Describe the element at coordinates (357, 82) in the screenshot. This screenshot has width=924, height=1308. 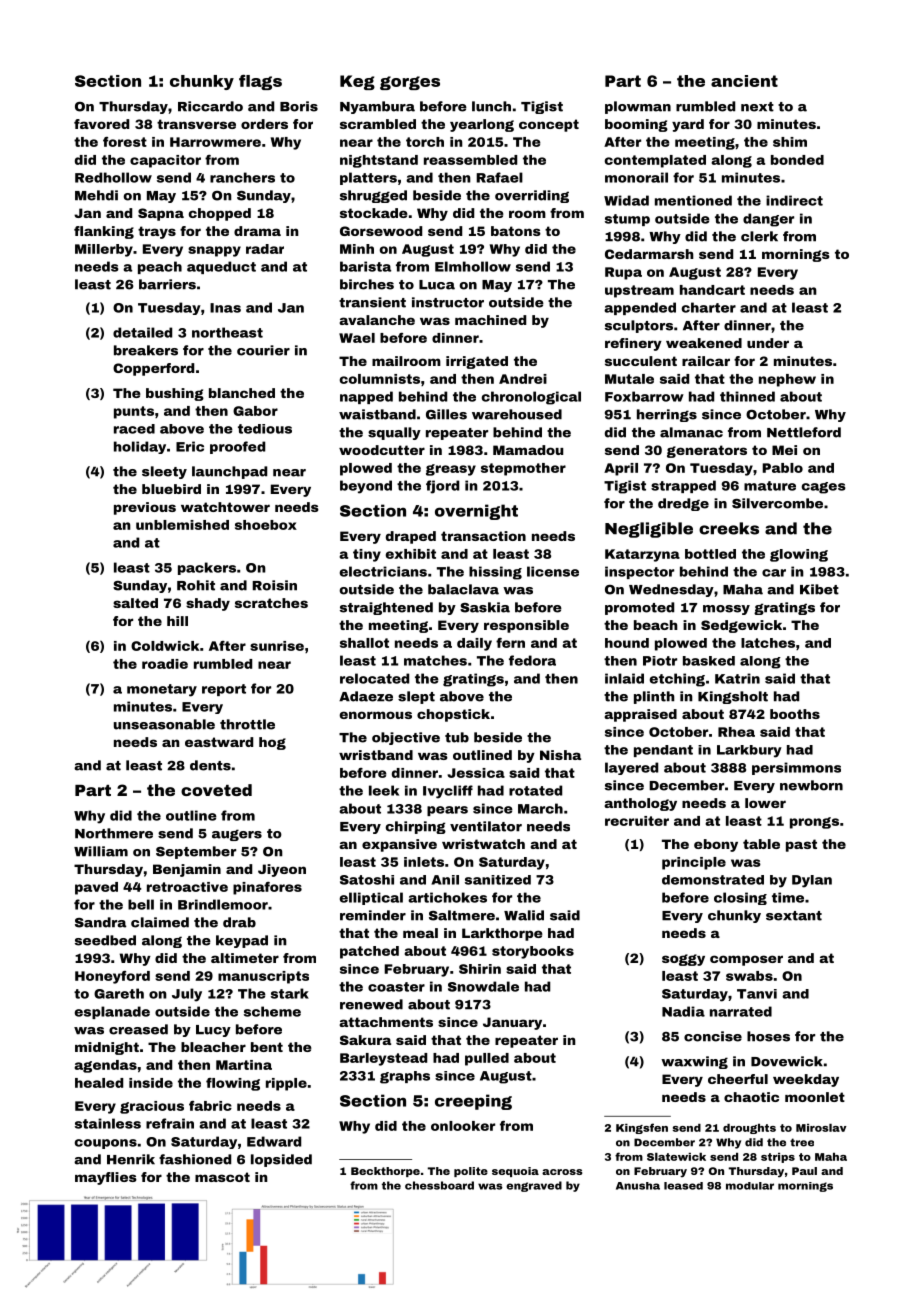
I see `Keg` at that location.
